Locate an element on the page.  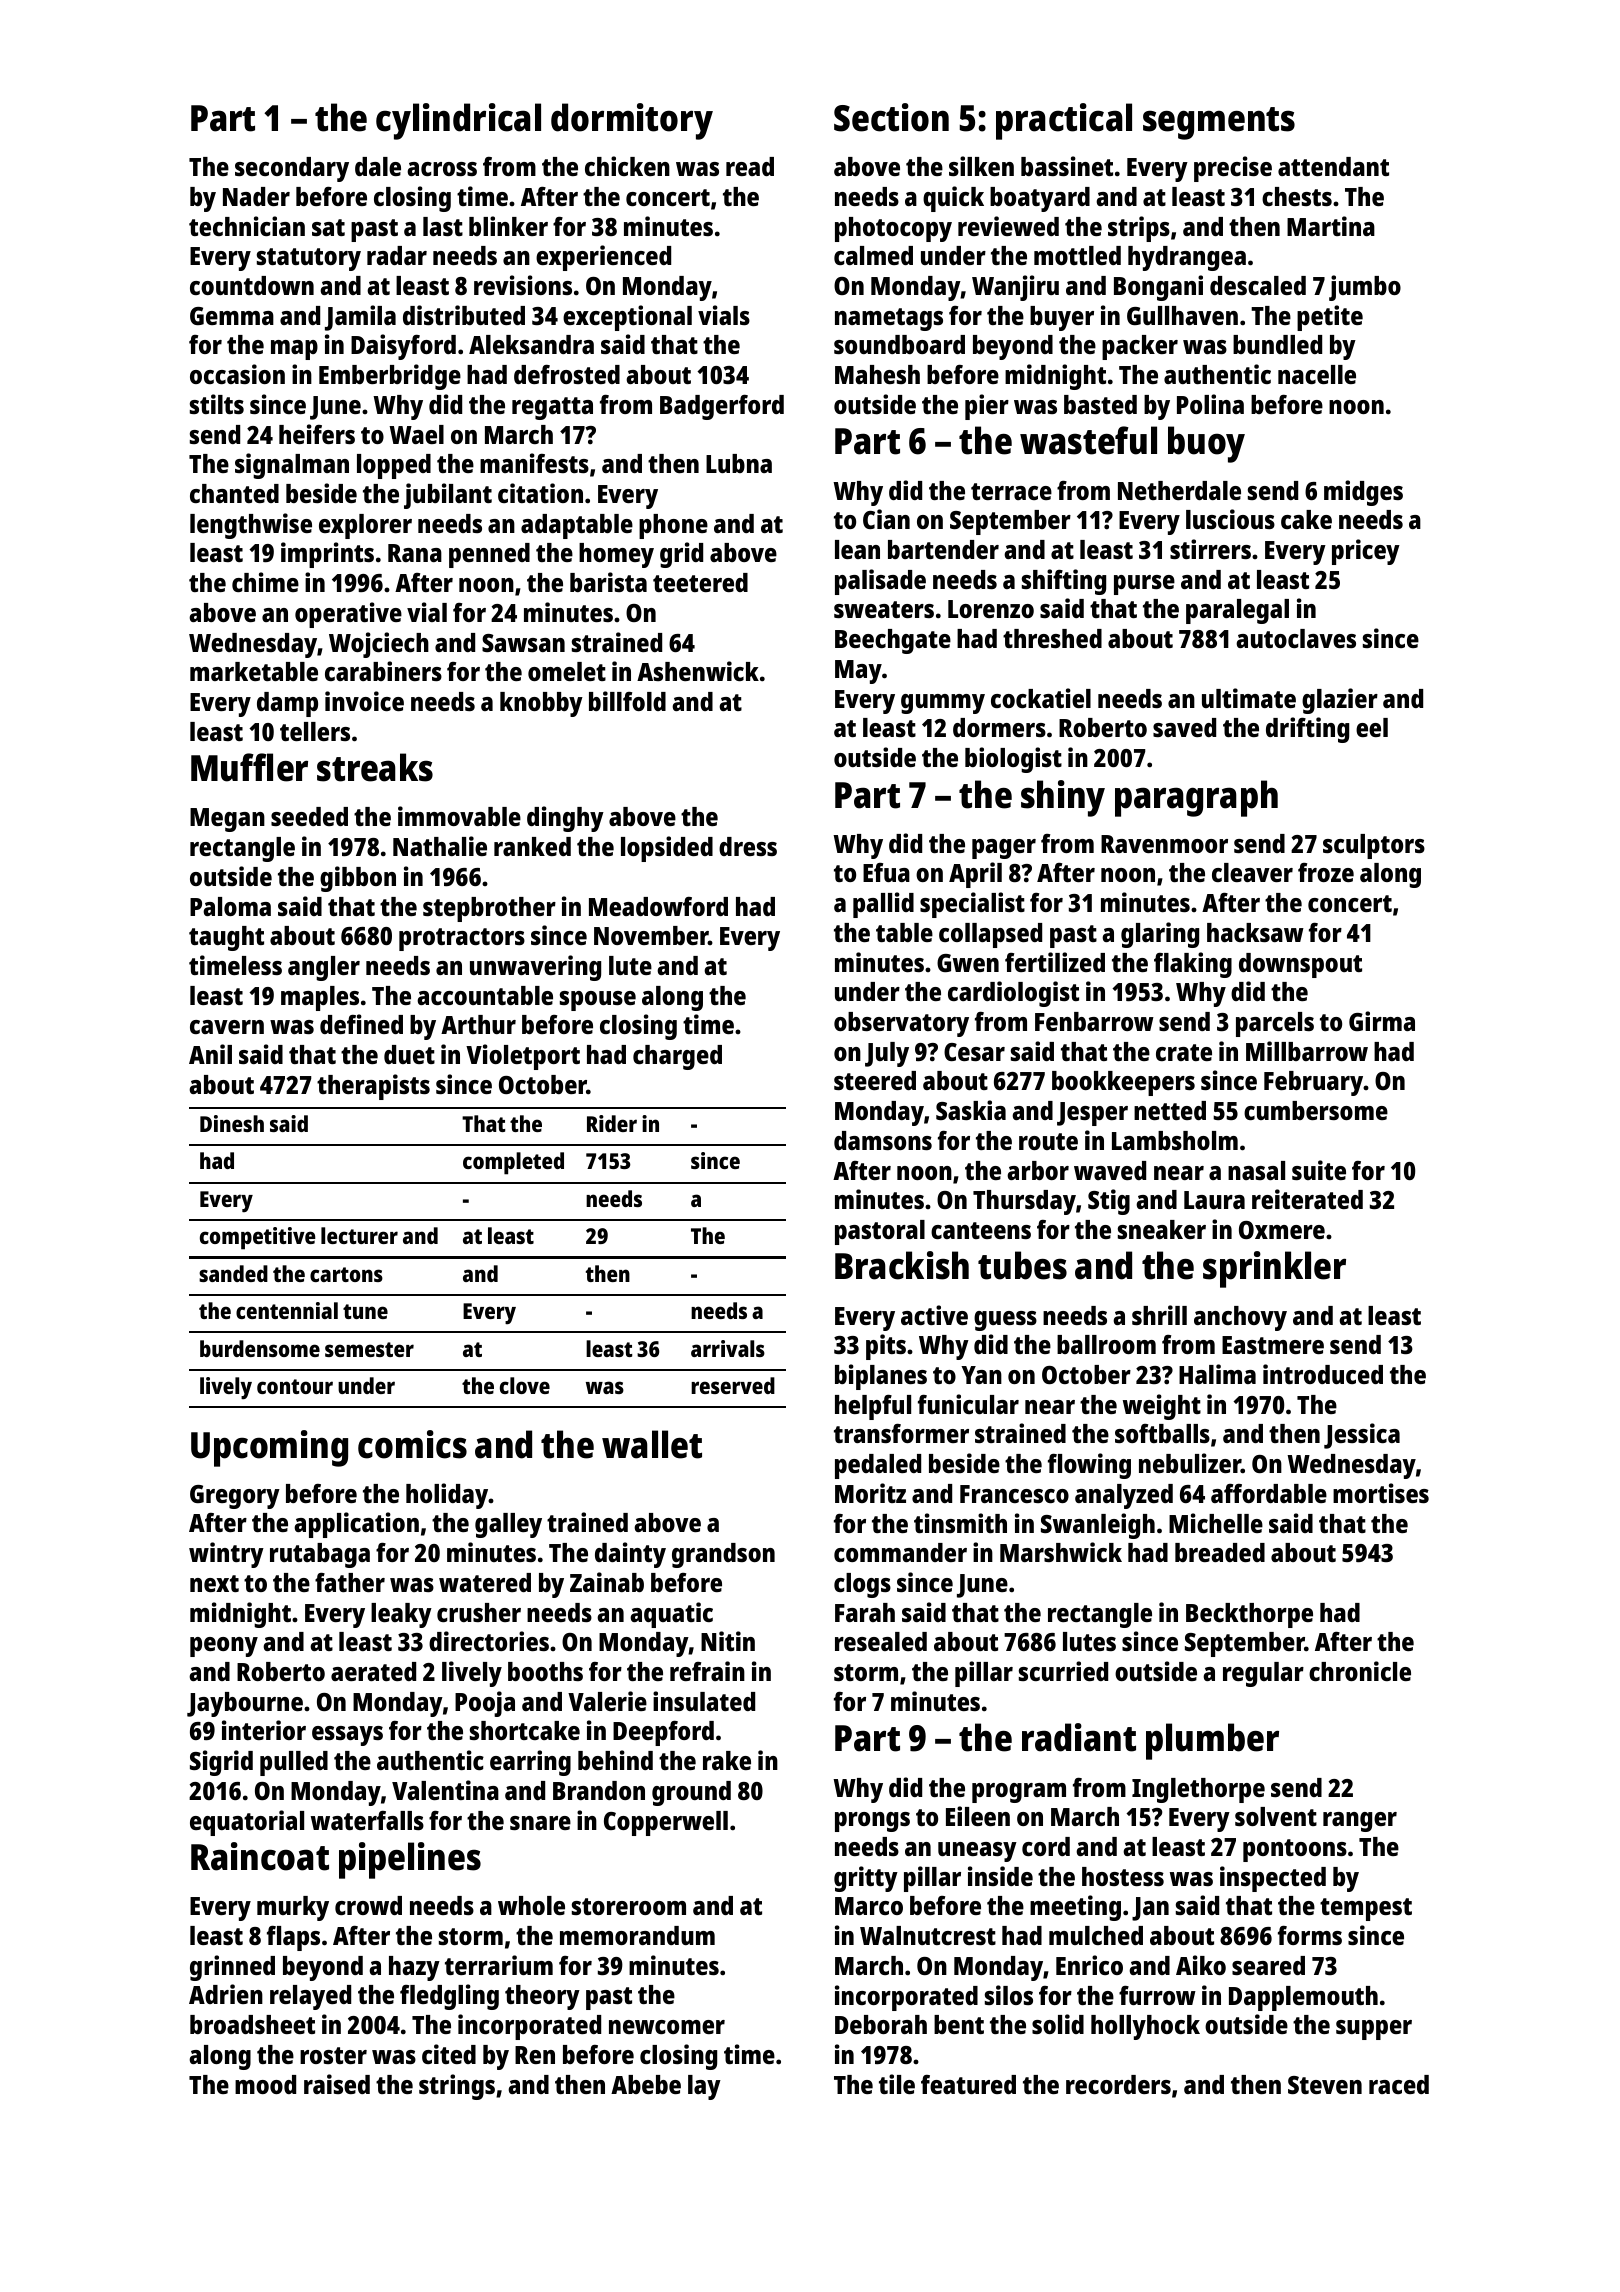
paralegal is located at coordinates (1237, 611).
